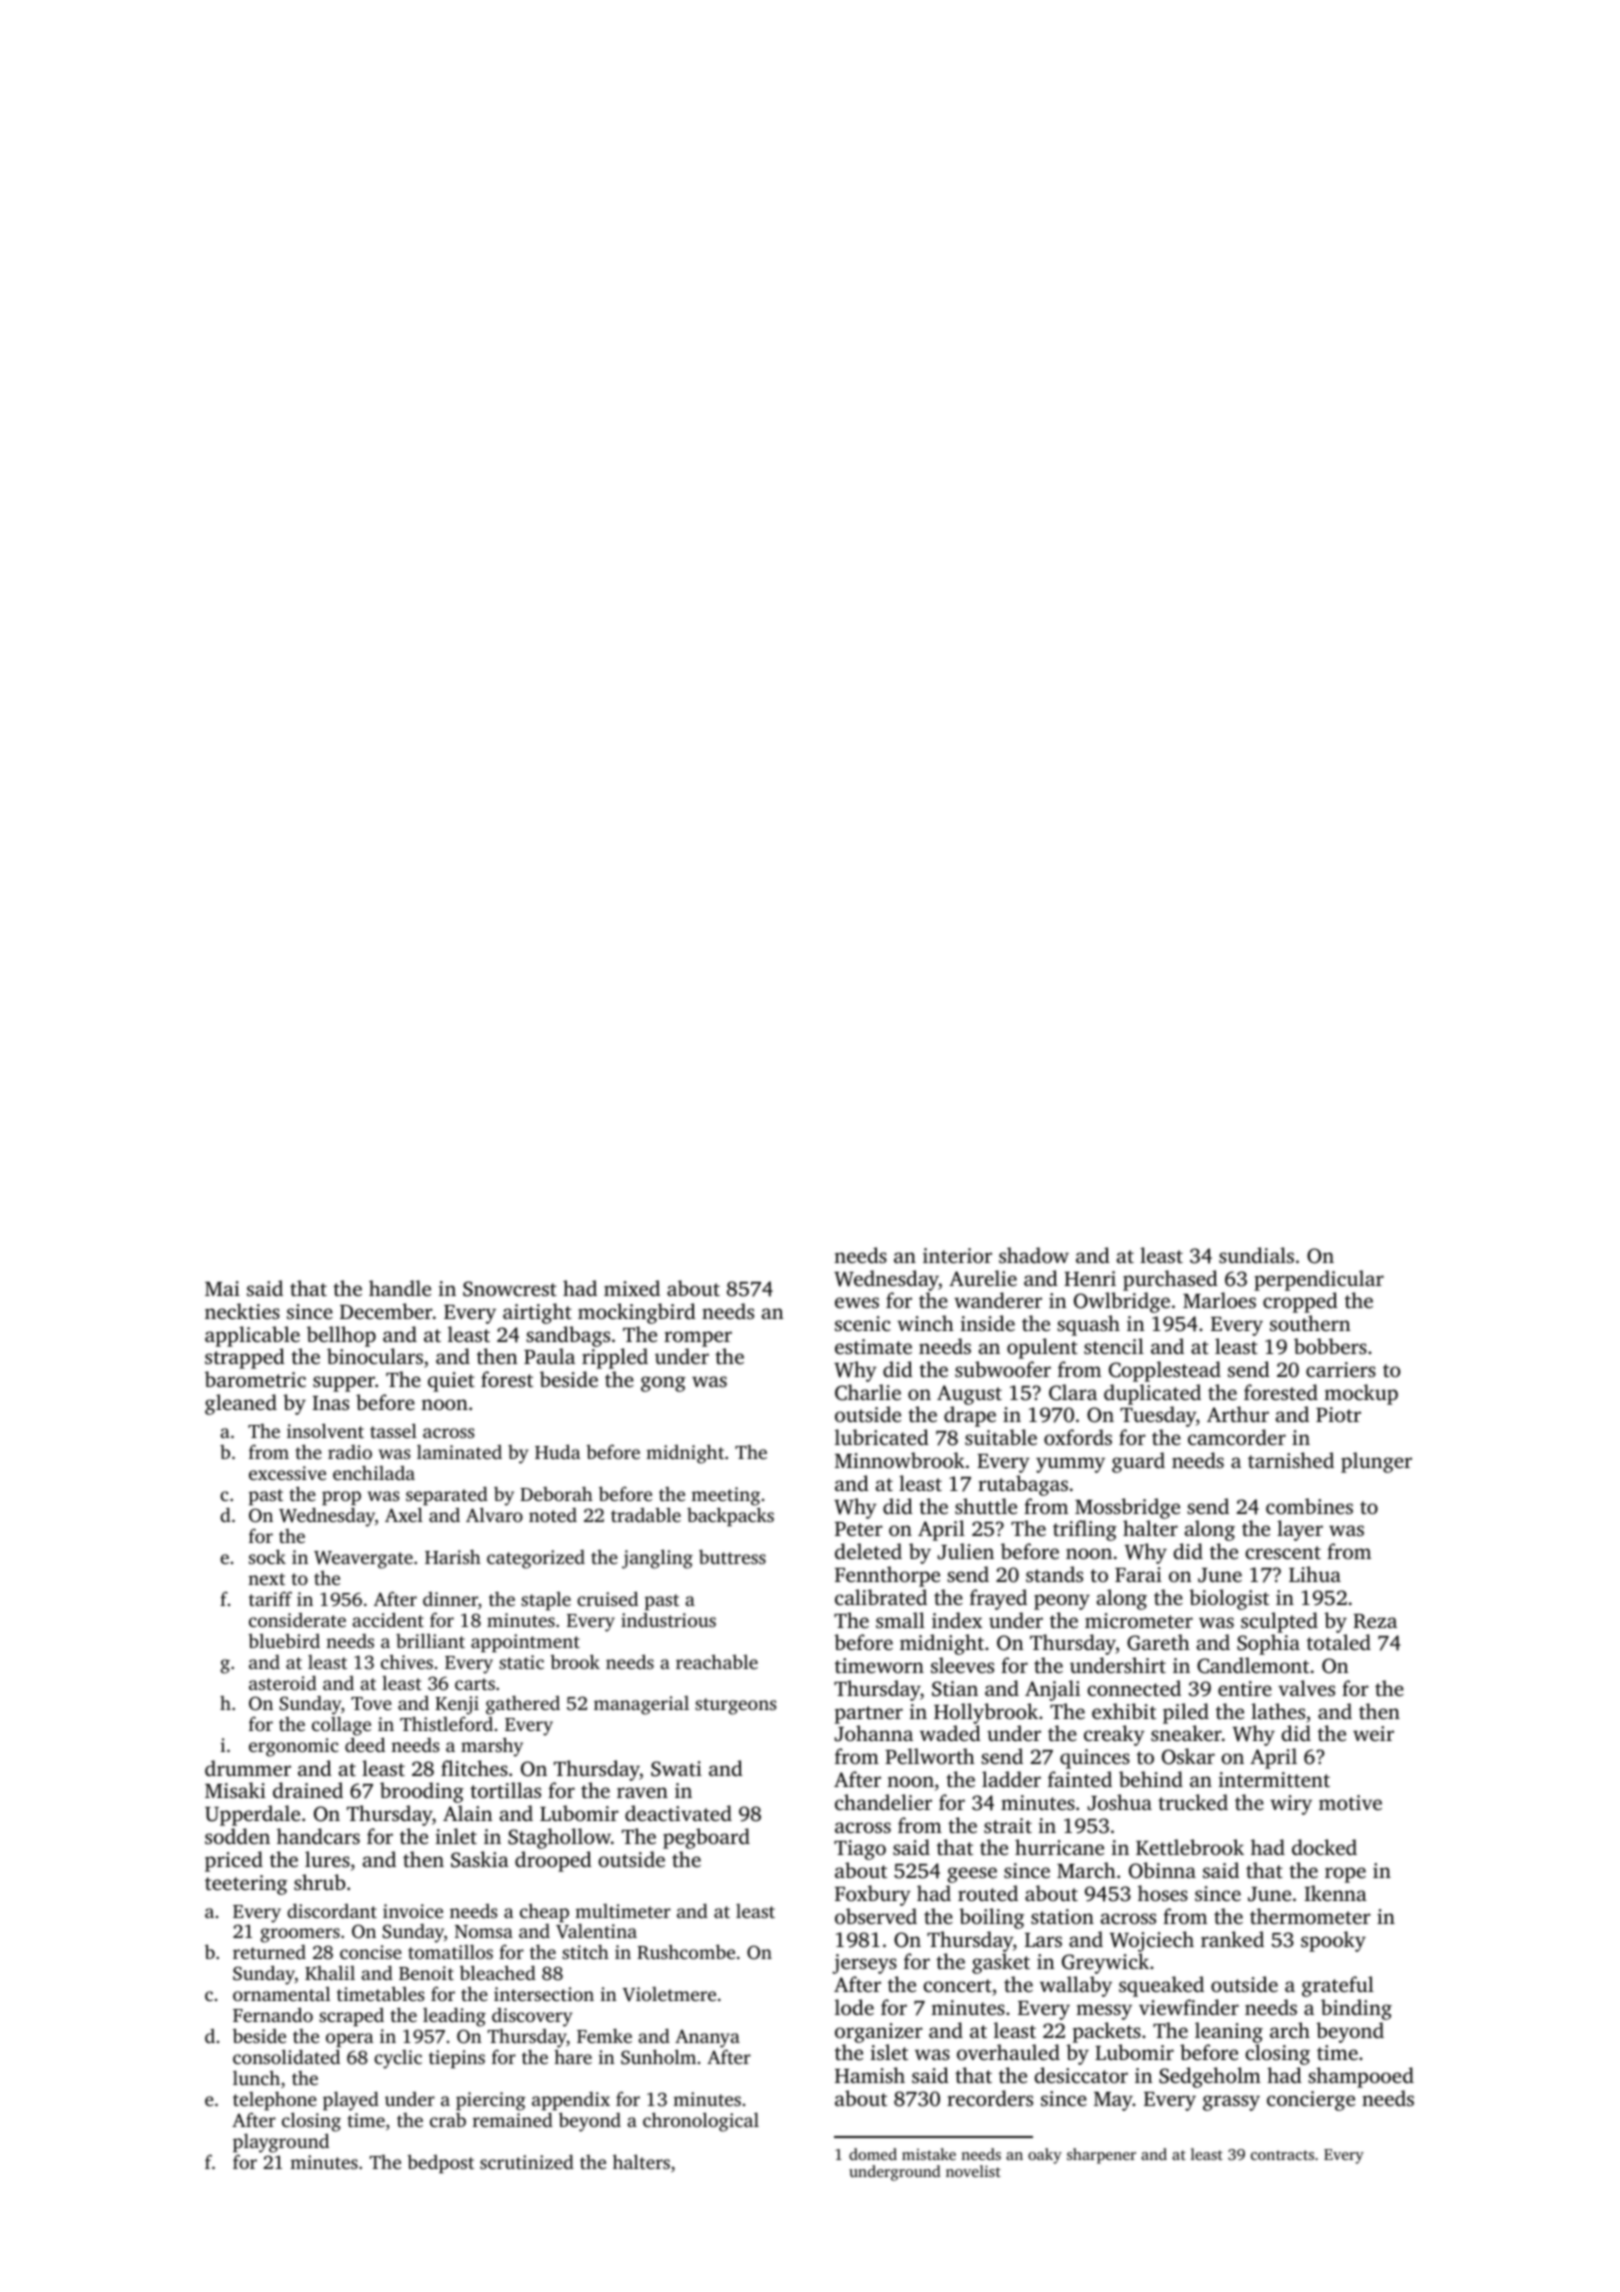 This screenshot has height=2292, width=1620. What do you see at coordinates (686, 1952) in the screenshot?
I see `Rushcombe` at bounding box center [686, 1952].
